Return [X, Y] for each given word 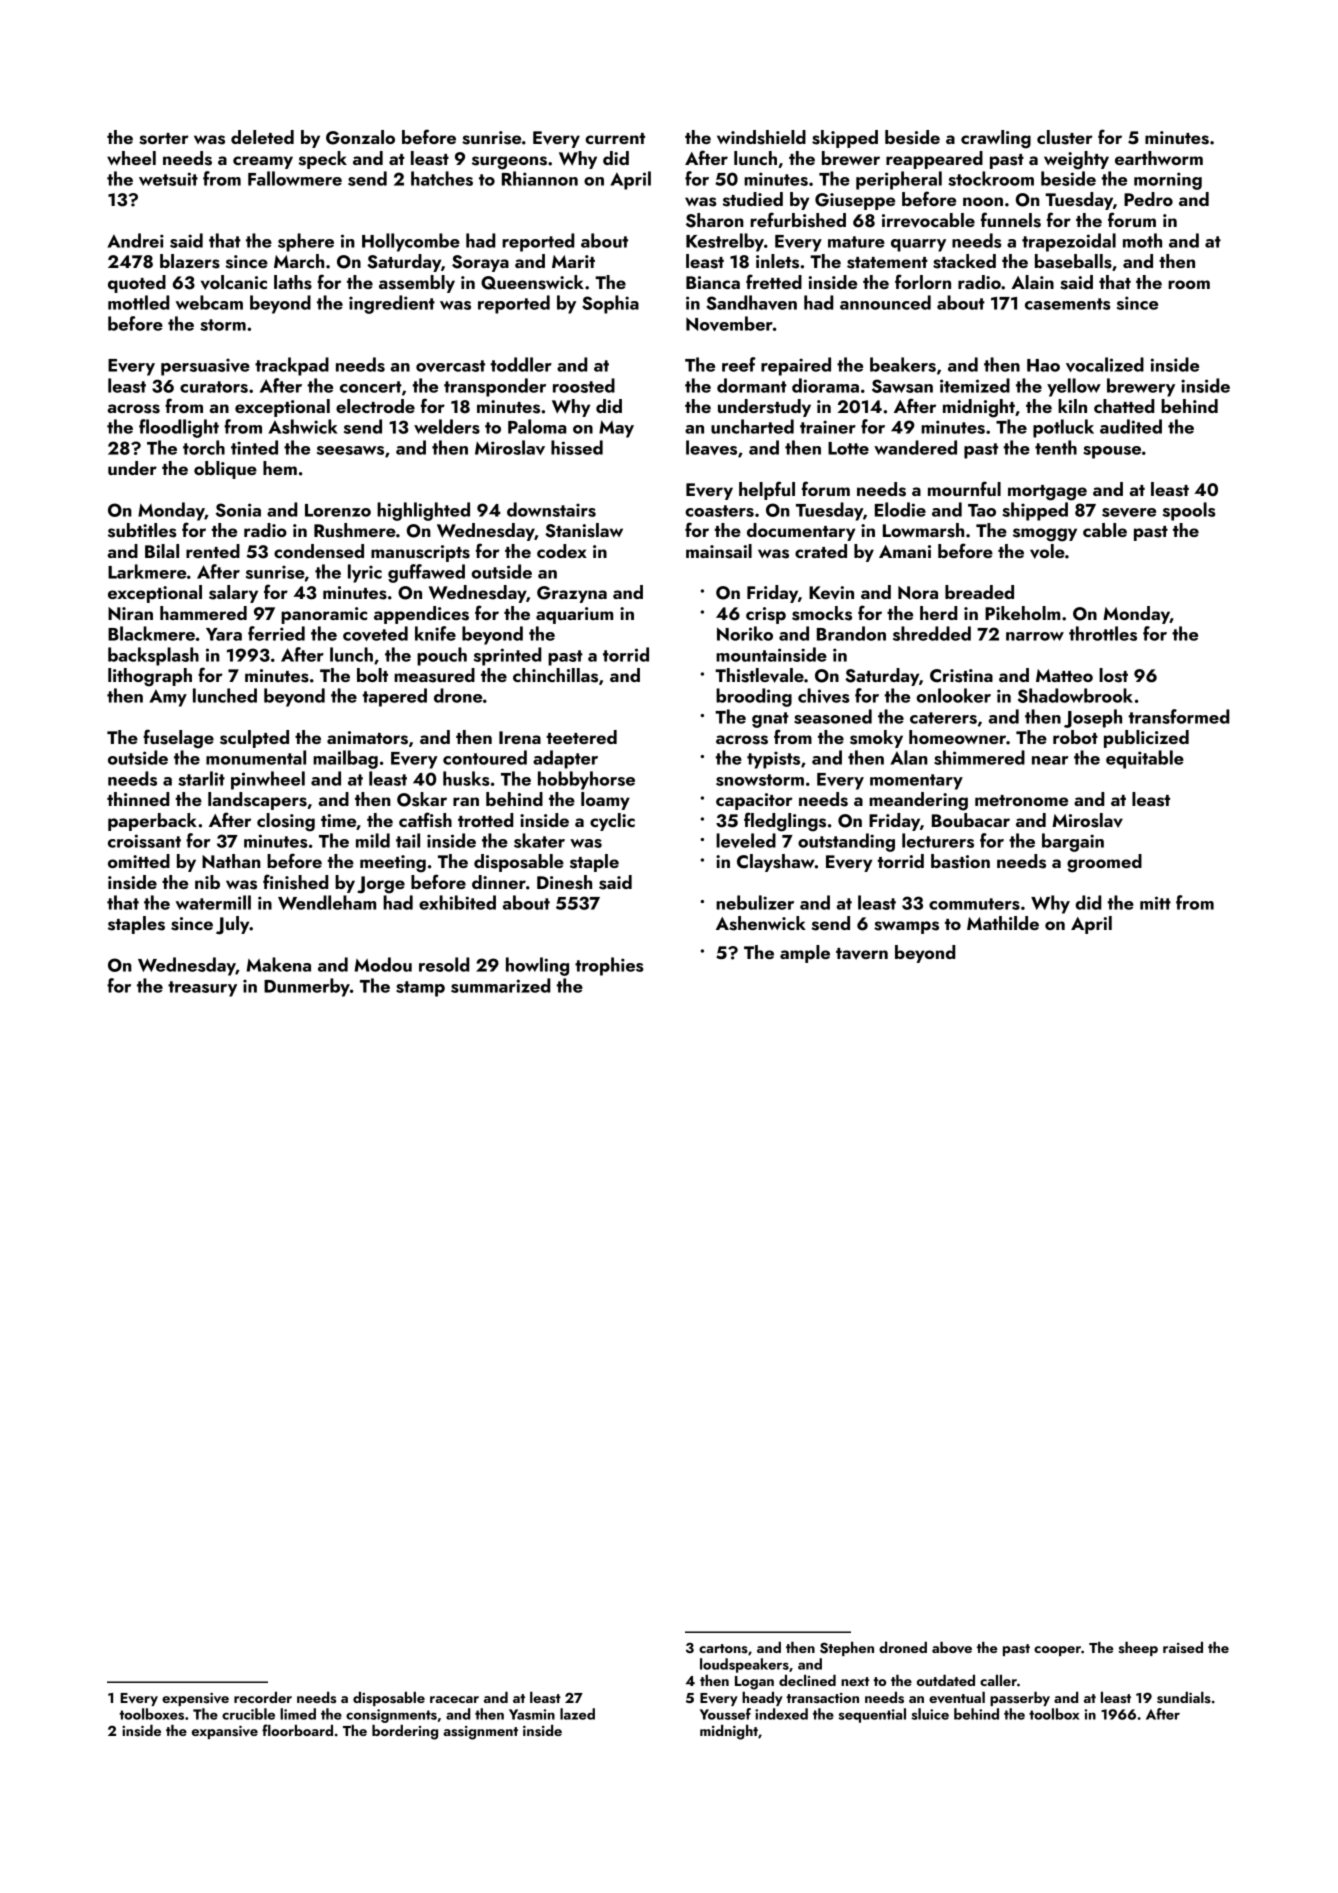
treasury [202, 989]
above [952, 1648]
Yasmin [532, 1714]
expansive [225, 1732]
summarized [500, 985]
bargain [1073, 842]
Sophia [610, 304]
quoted [137, 284]
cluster [1065, 137]
